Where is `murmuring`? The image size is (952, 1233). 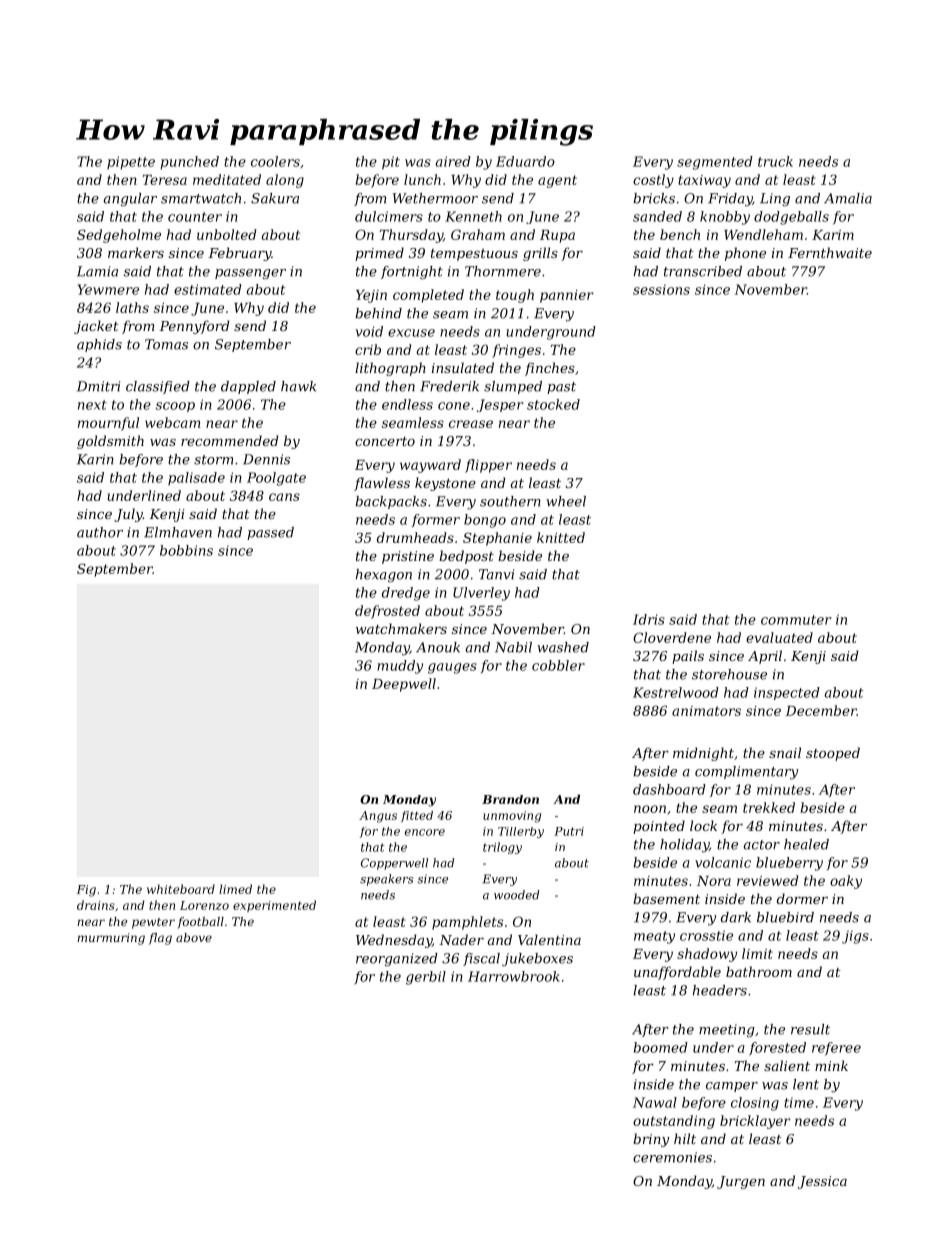 murmuring is located at coordinates (111, 939).
